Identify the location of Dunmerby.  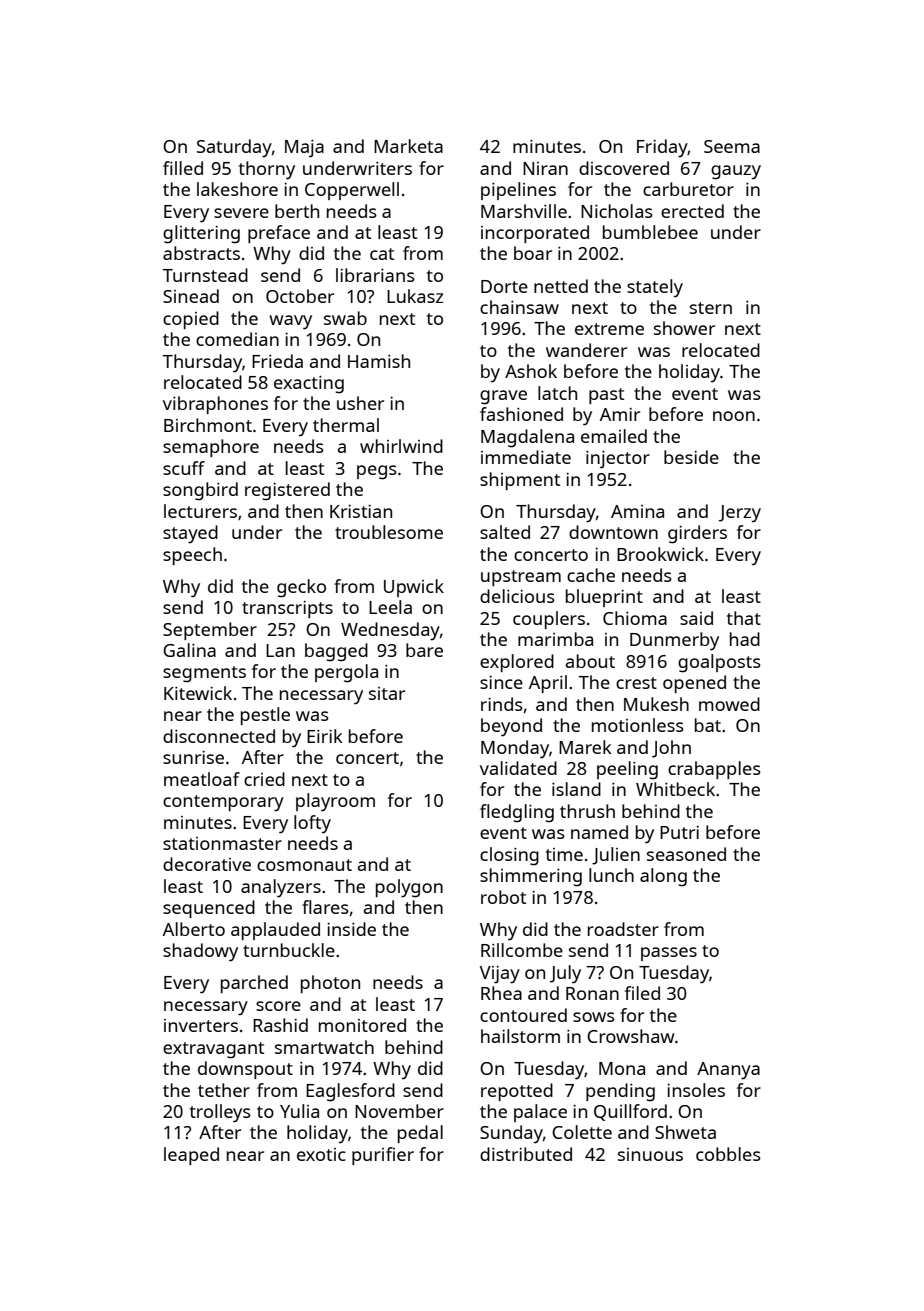
(674, 641).
